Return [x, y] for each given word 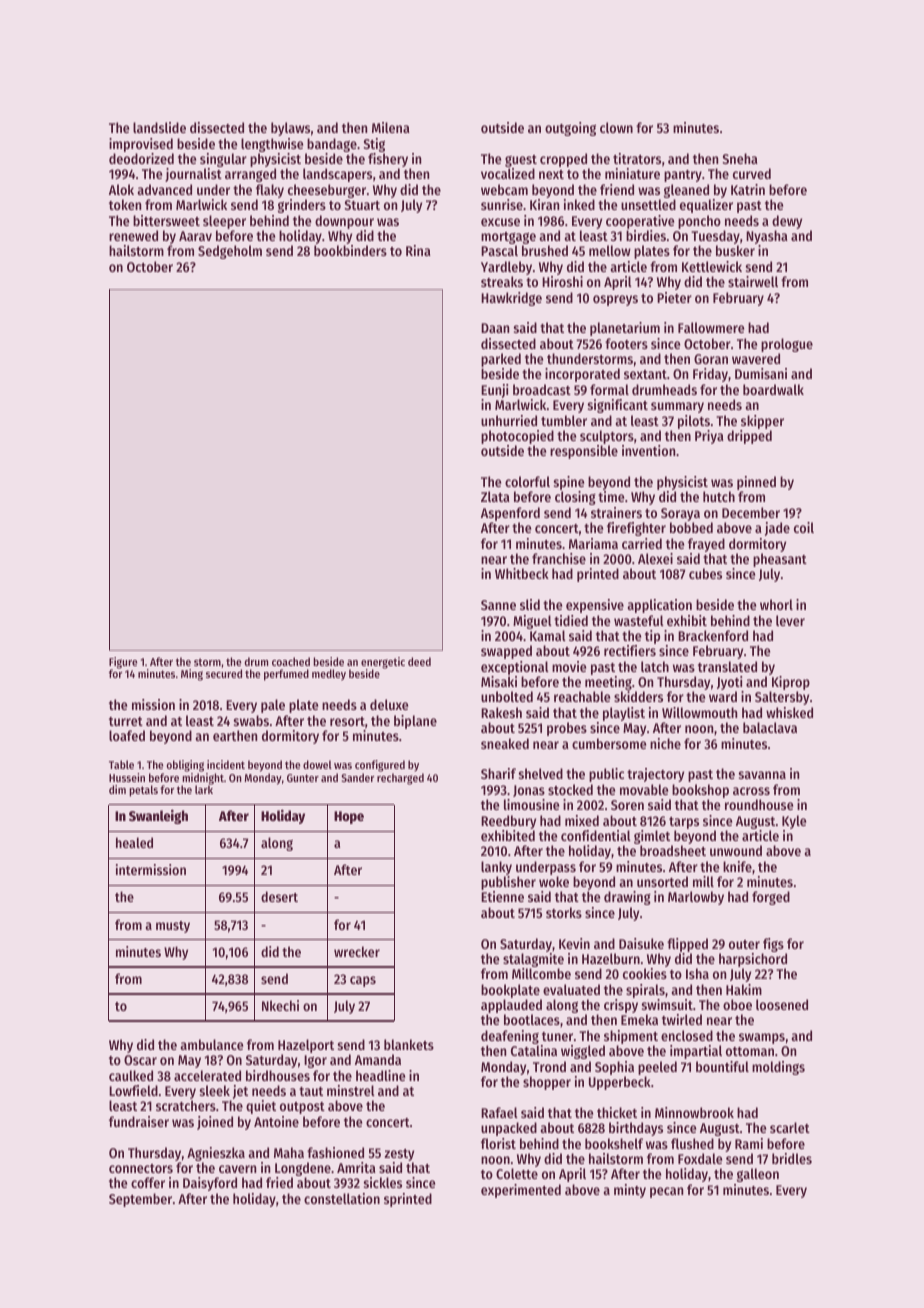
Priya [709, 437]
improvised [141, 145]
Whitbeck [522, 573]
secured [224, 673]
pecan [666, 1192]
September [140, 1200]
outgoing [570, 129]
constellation [342, 1198]
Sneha [740, 158]
